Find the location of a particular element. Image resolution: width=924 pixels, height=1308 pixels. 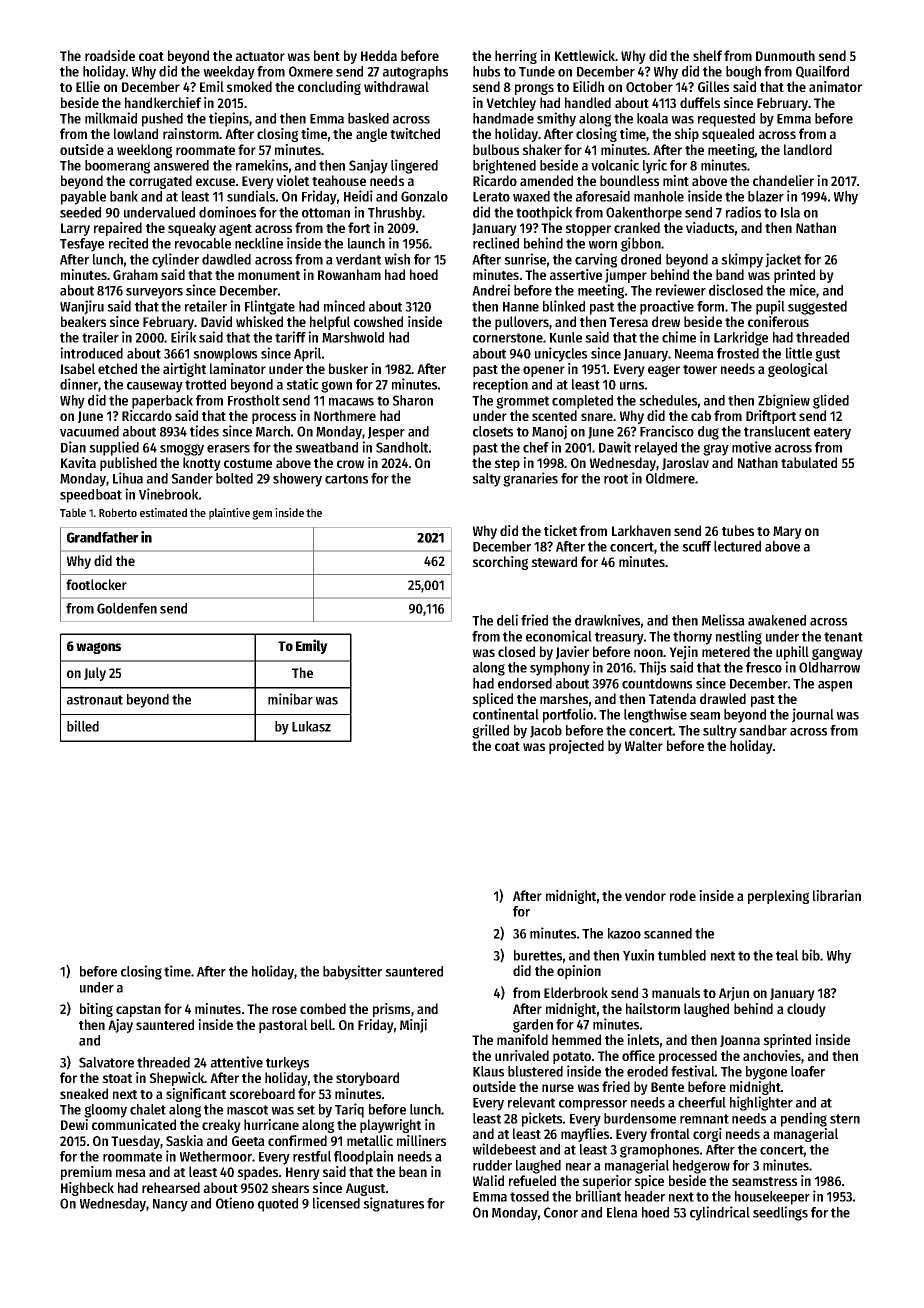

roadside is located at coordinates (110, 55).
